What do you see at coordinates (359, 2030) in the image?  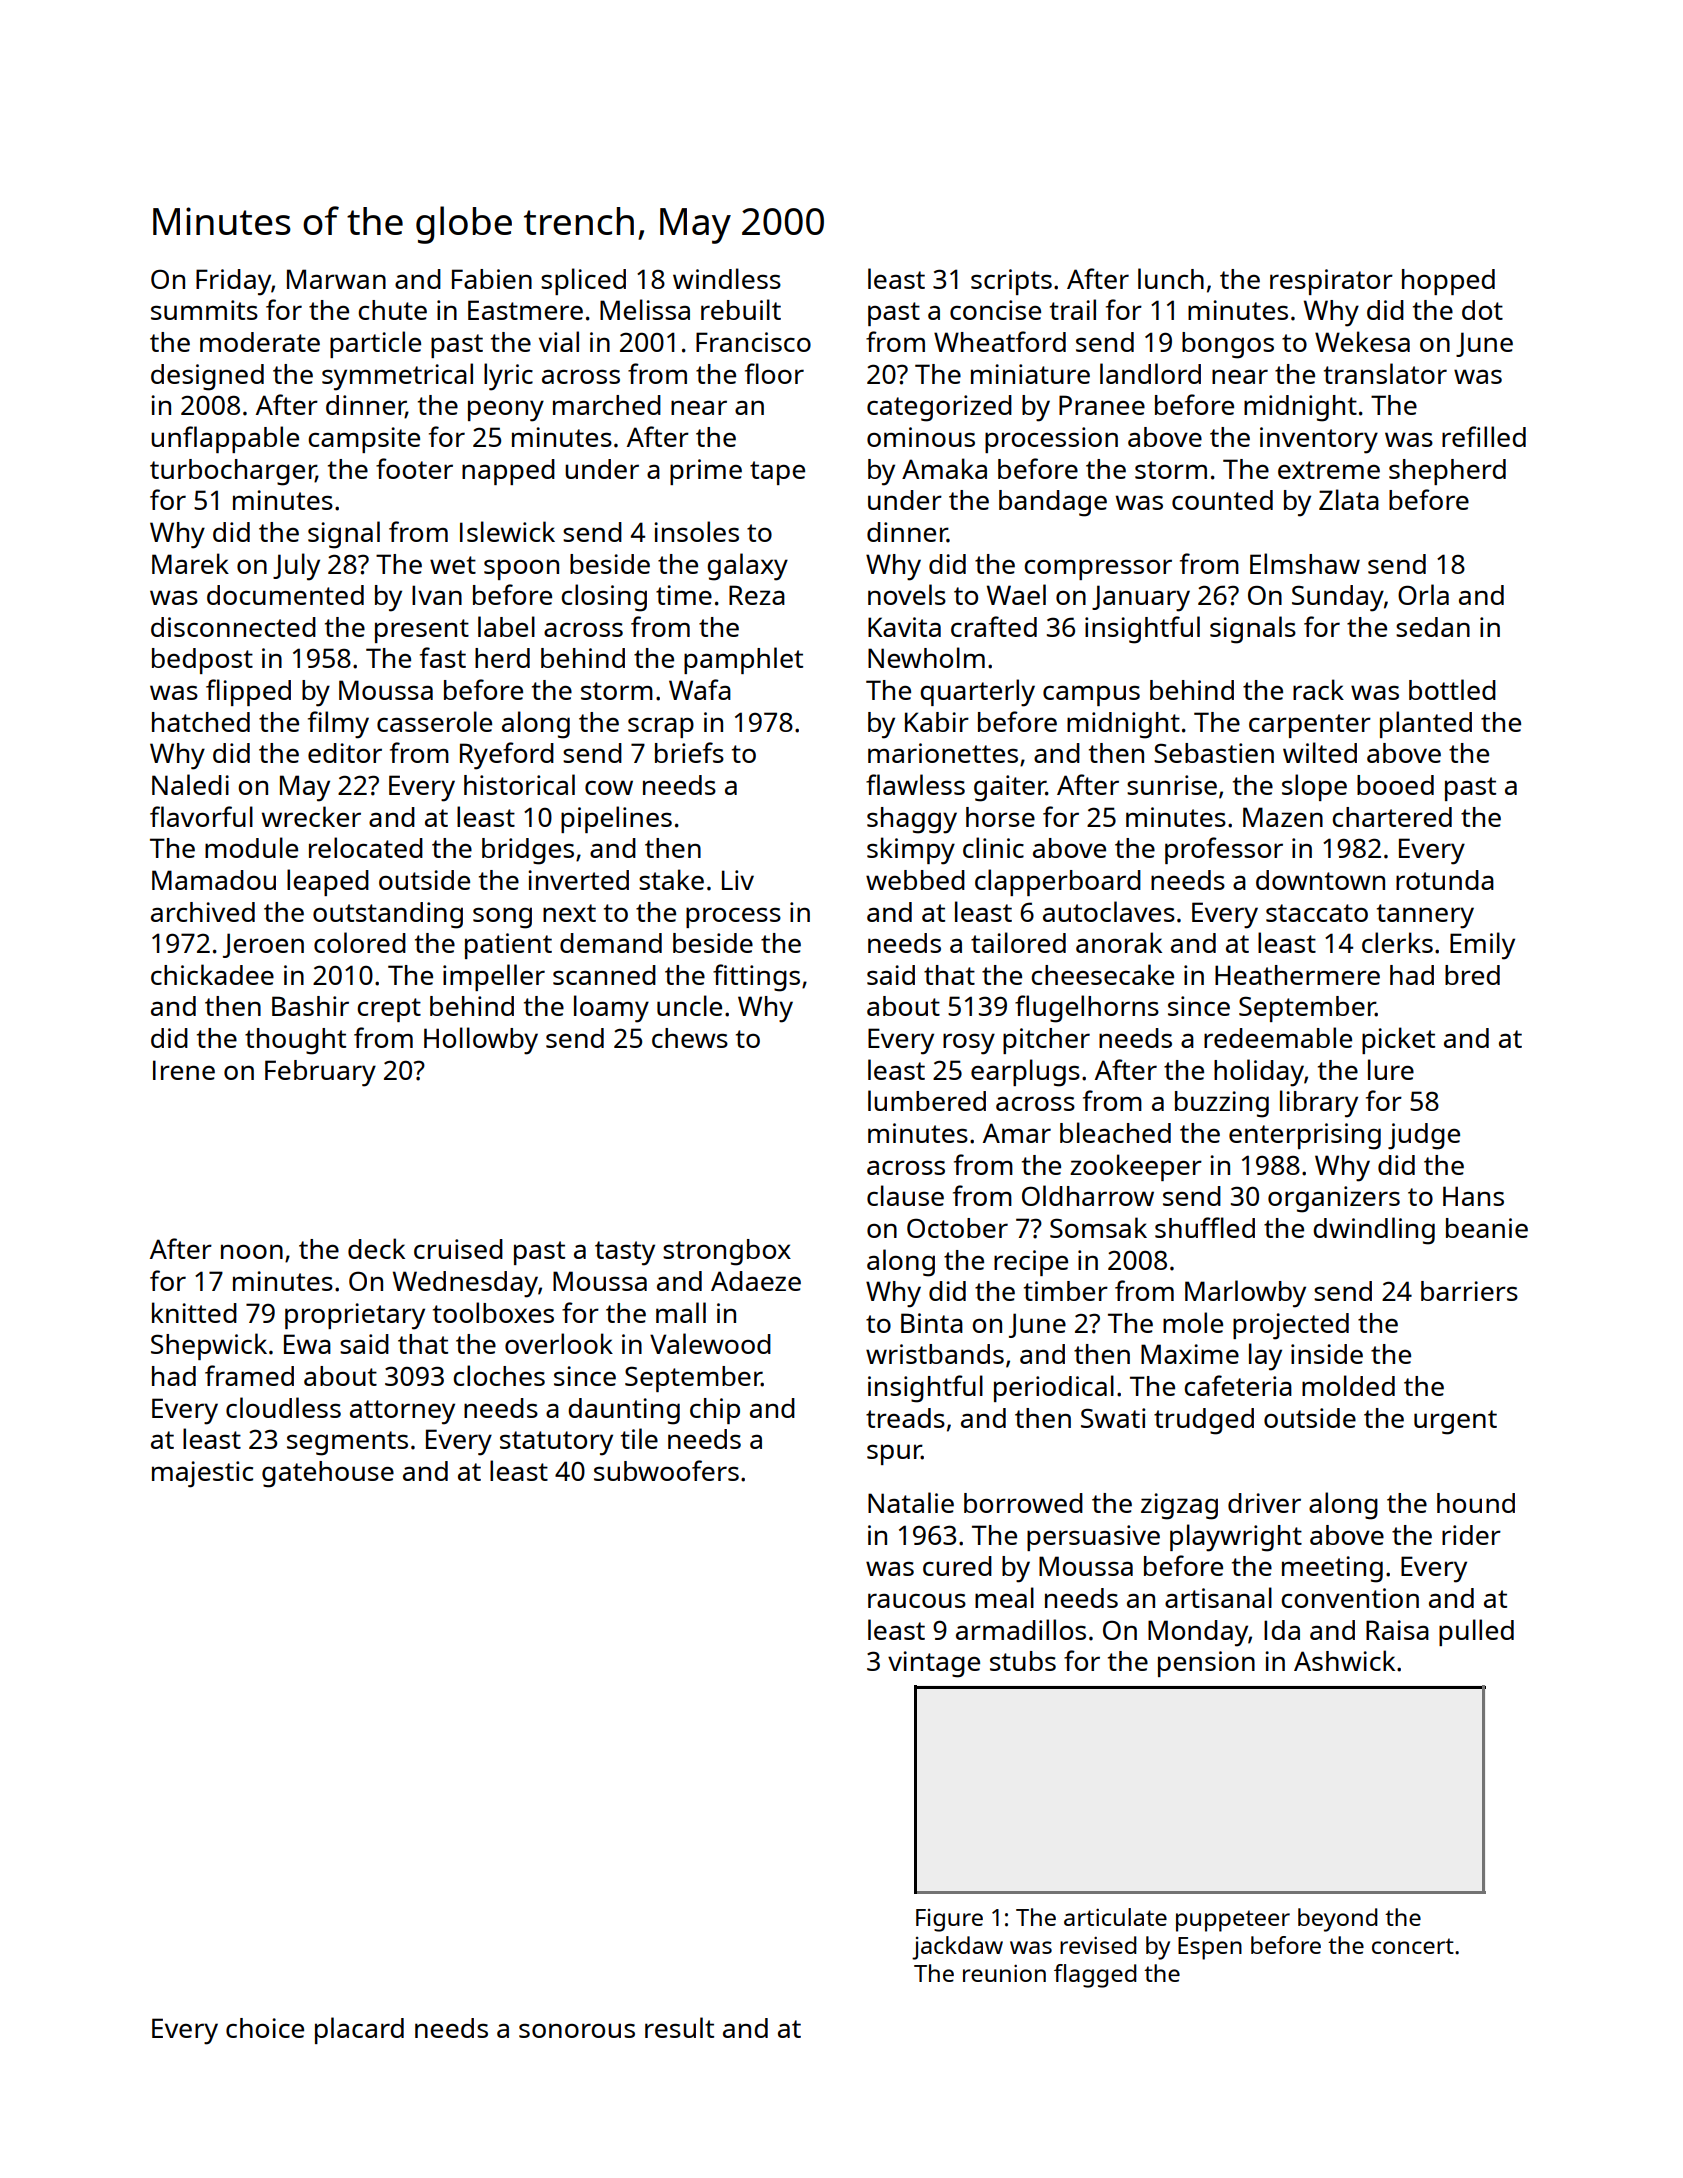 I see `placard` at bounding box center [359, 2030].
